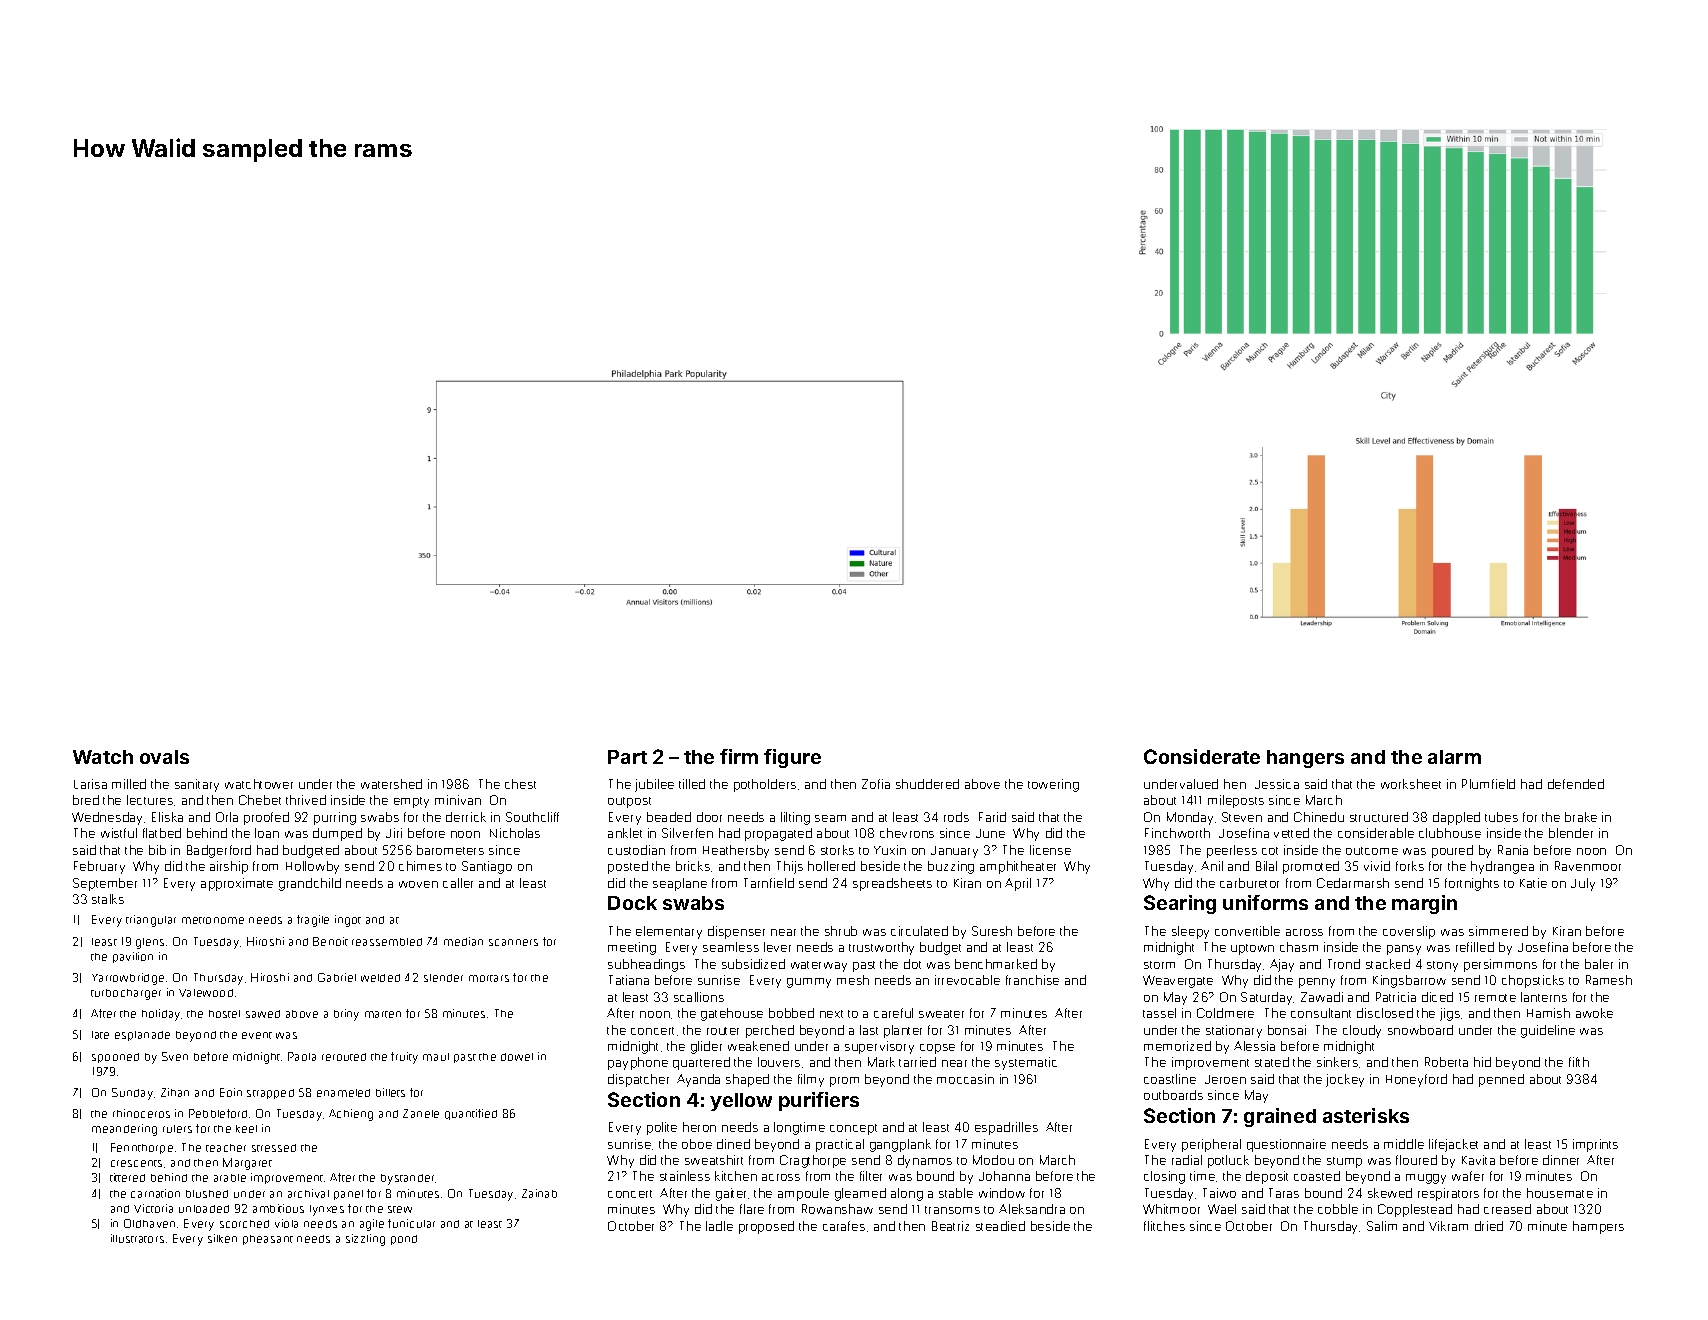 The height and width of the image is (1320, 1708). What do you see at coordinates (407, 1179) in the image?
I see `bystander` at bounding box center [407, 1179].
